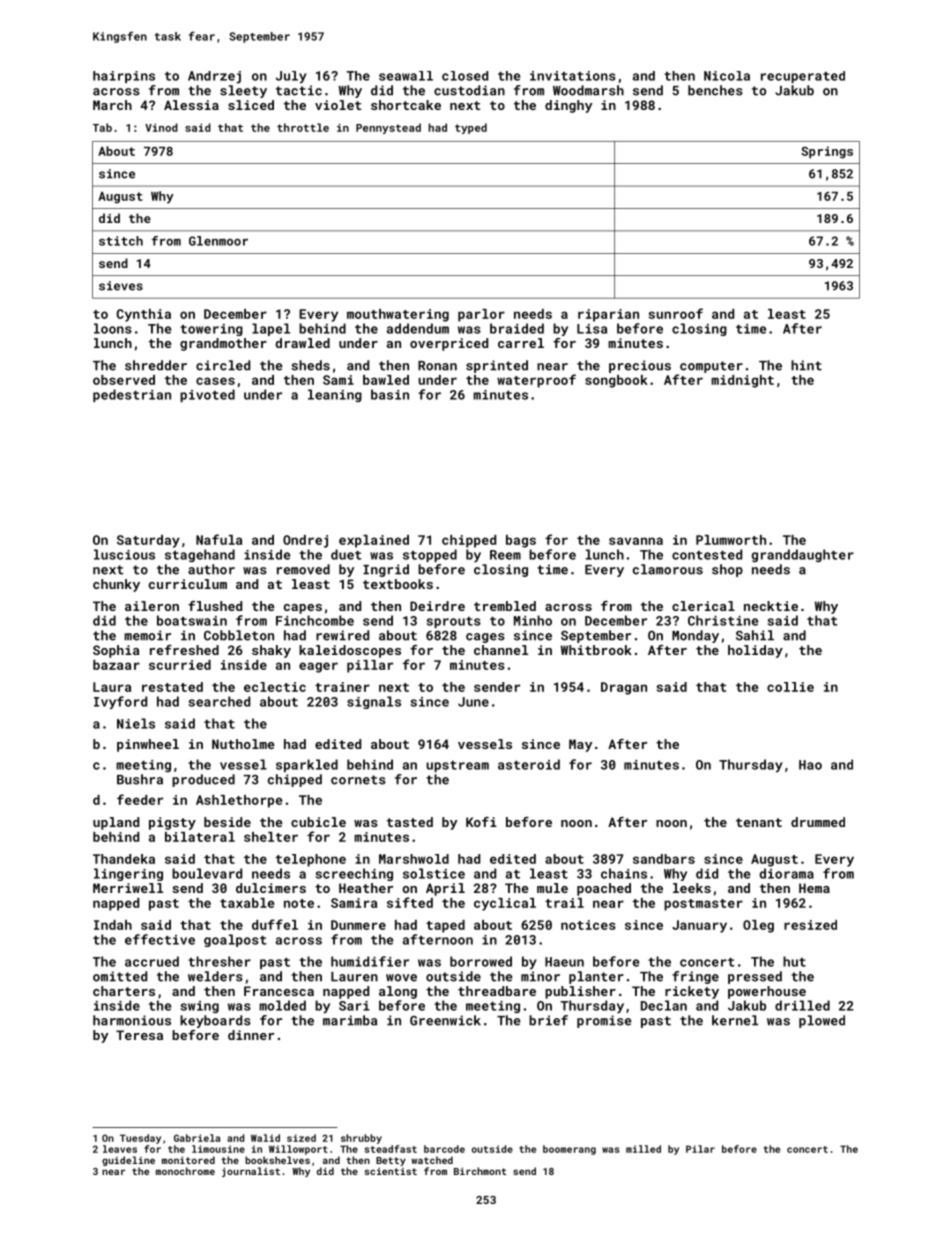 The height and width of the screenshot is (1233, 952). I want to click on Springs, so click(827, 152).
